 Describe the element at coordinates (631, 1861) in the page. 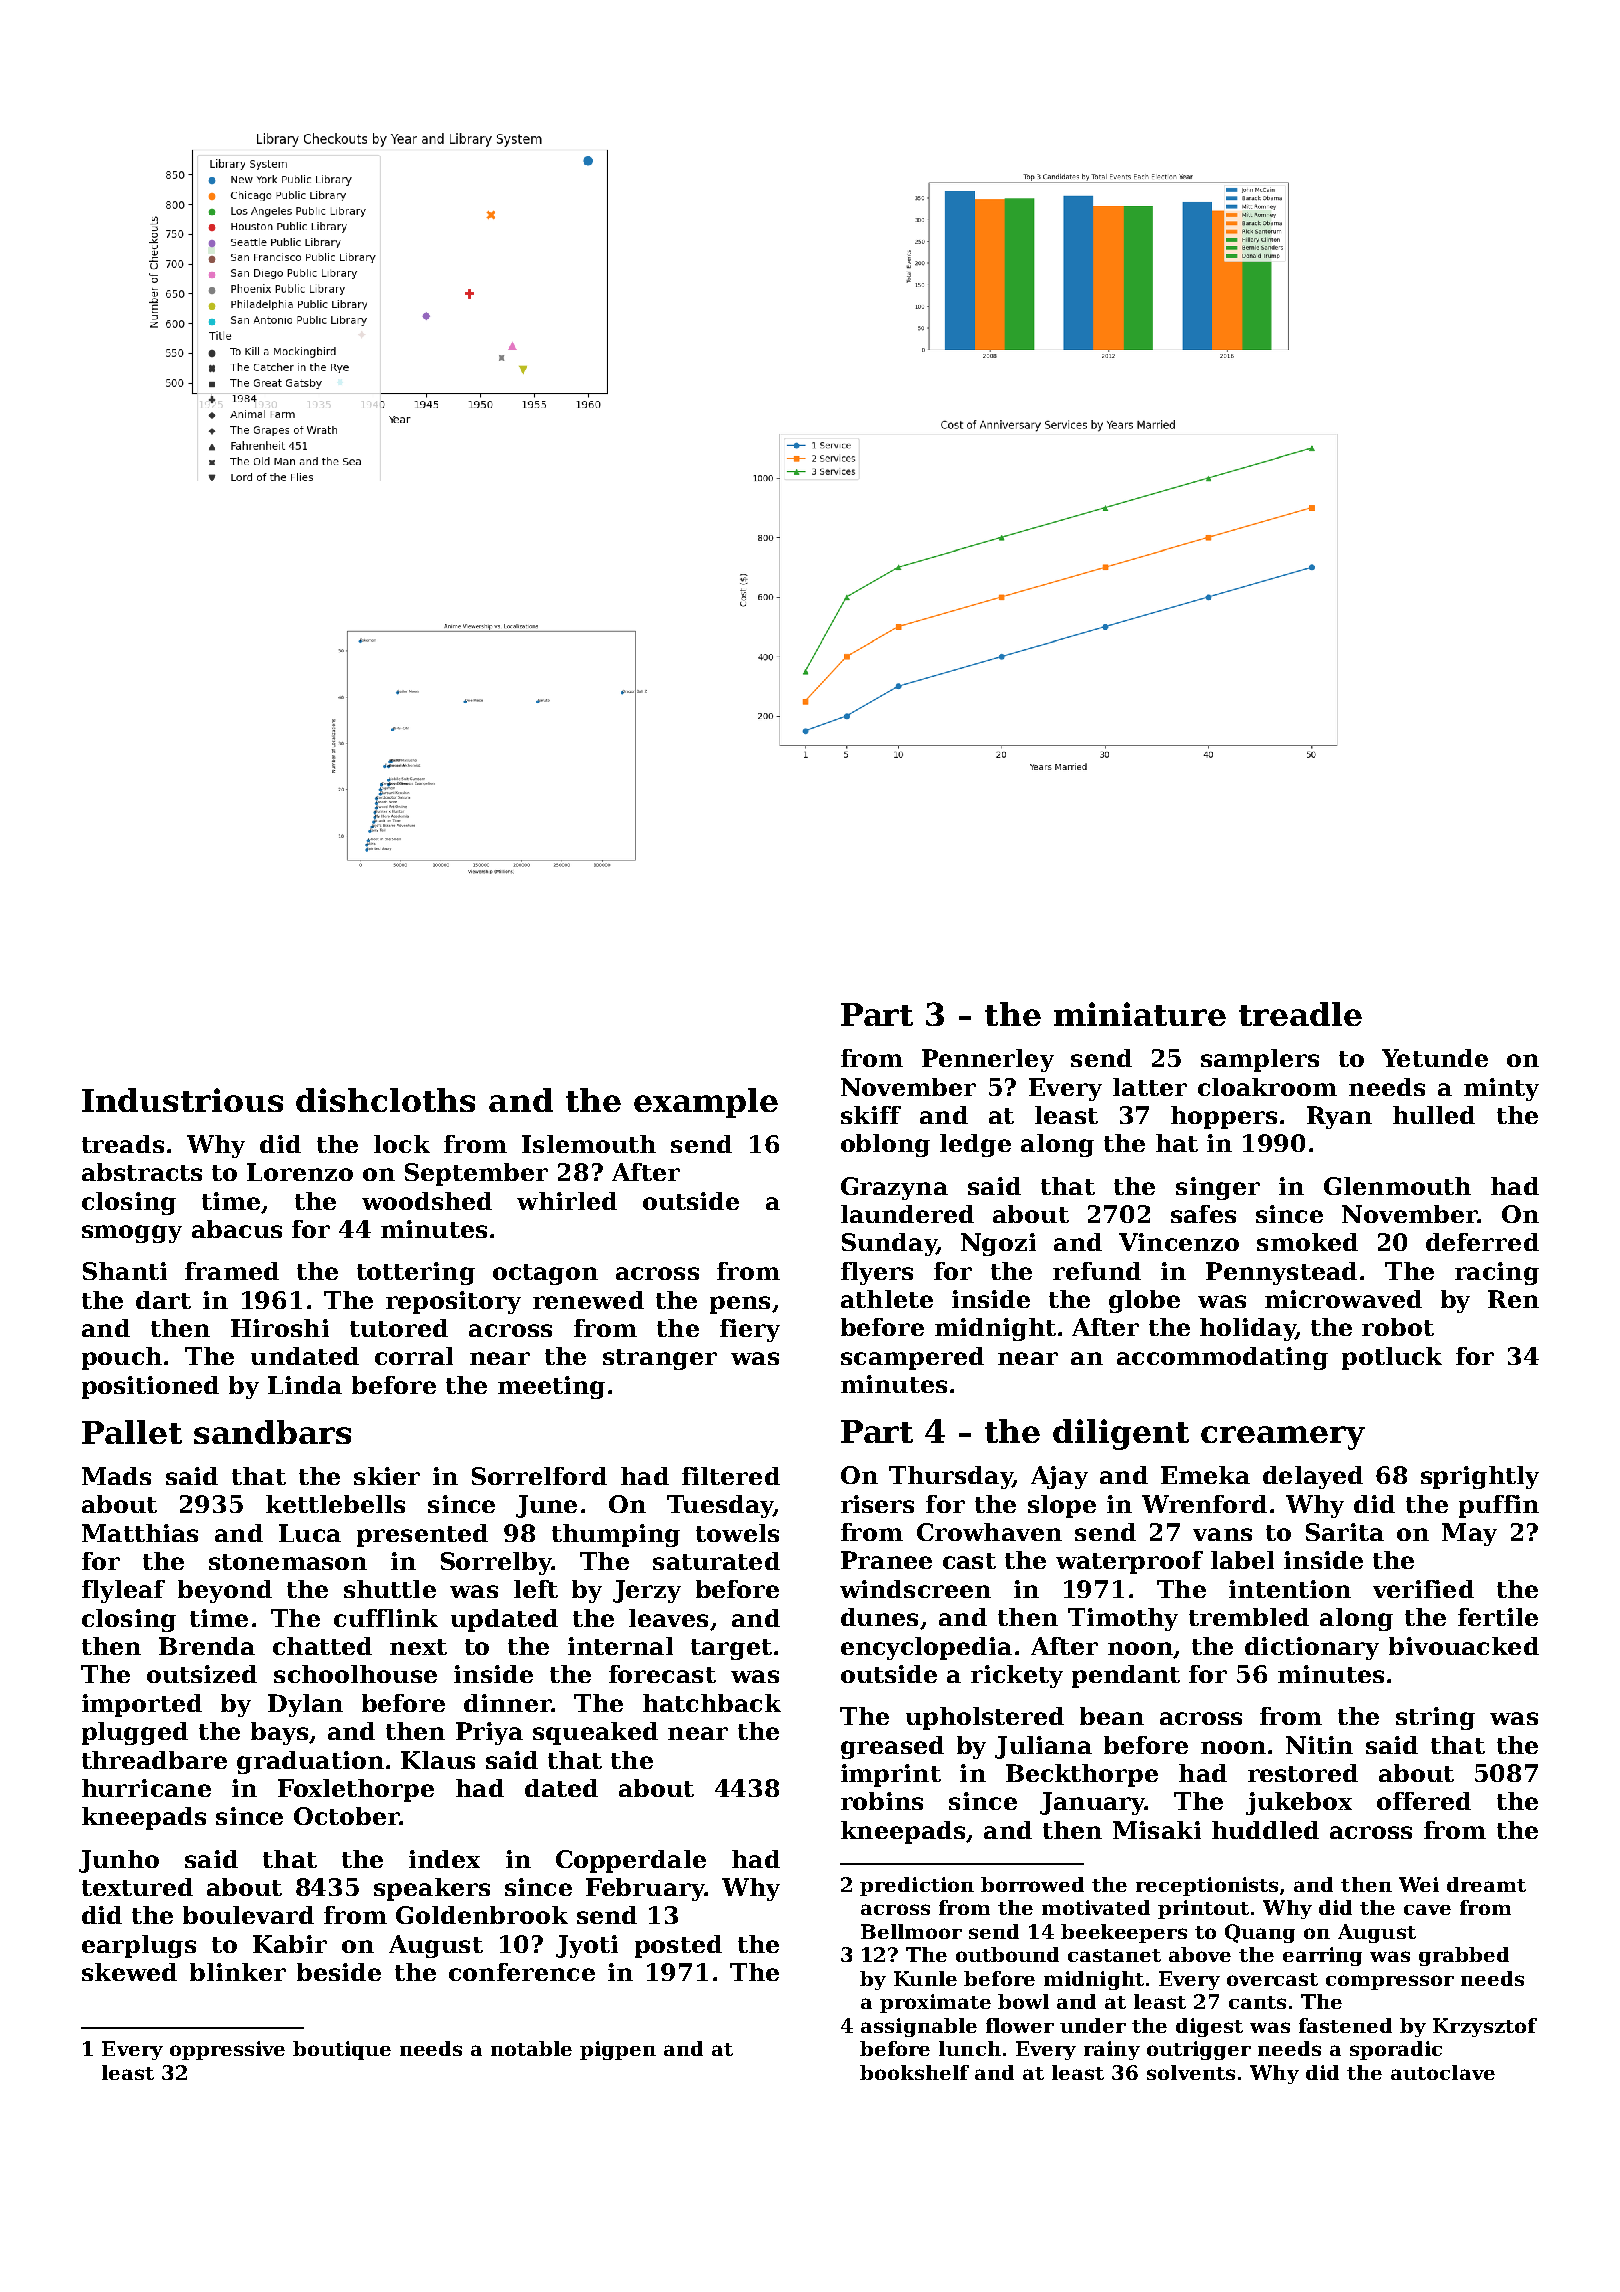

I see `Copperdale` at that location.
